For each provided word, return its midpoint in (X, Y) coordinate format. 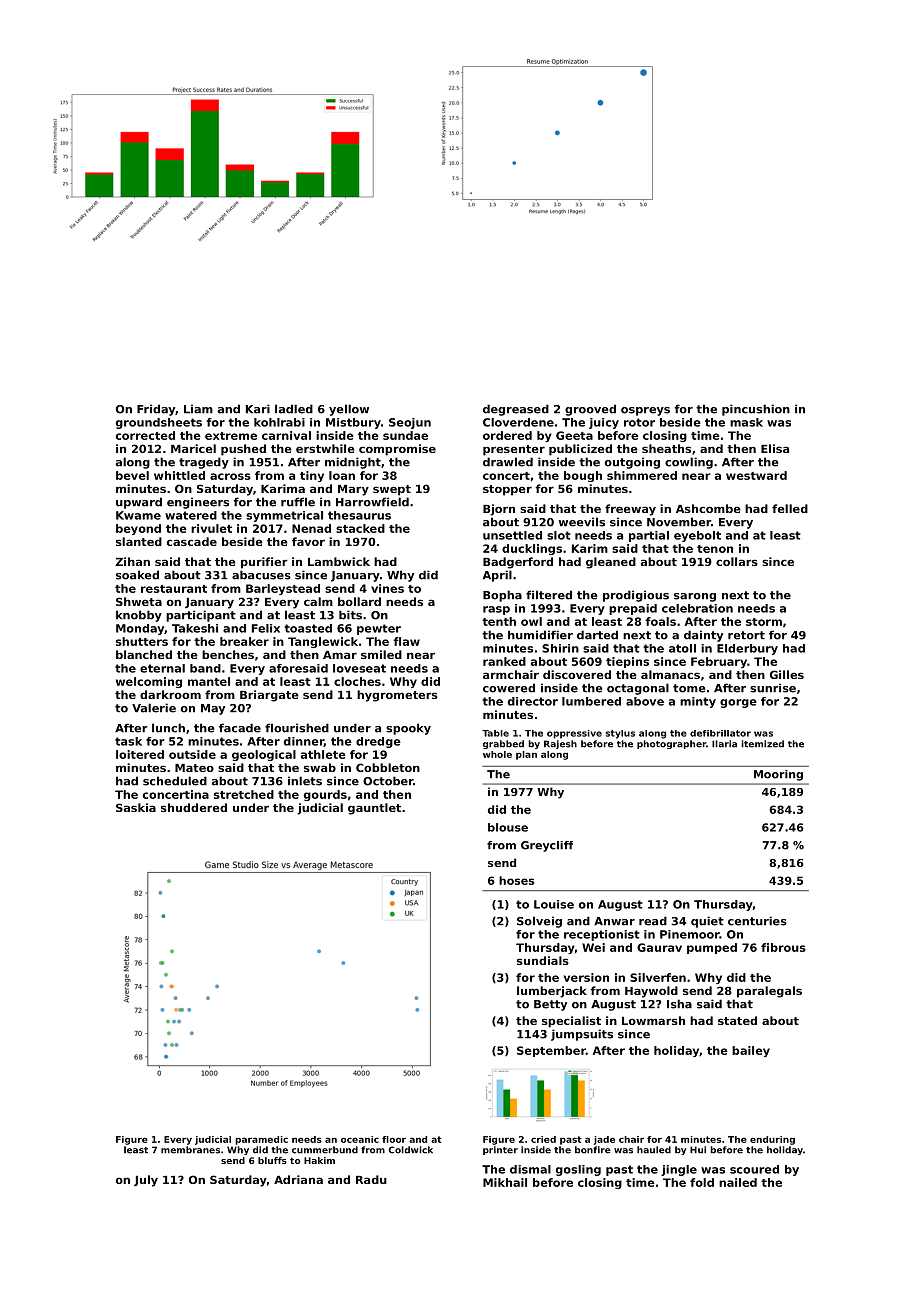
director (533, 701)
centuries (757, 921)
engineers (198, 503)
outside (192, 754)
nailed (738, 1182)
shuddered (194, 807)
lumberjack (552, 992)
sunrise (773, 688)
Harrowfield (372, 502)
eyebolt (697, 536)
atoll (682, 648)
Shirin (560, 648)
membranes (190, 1150)
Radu (371, 1179)
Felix (266, 628)
